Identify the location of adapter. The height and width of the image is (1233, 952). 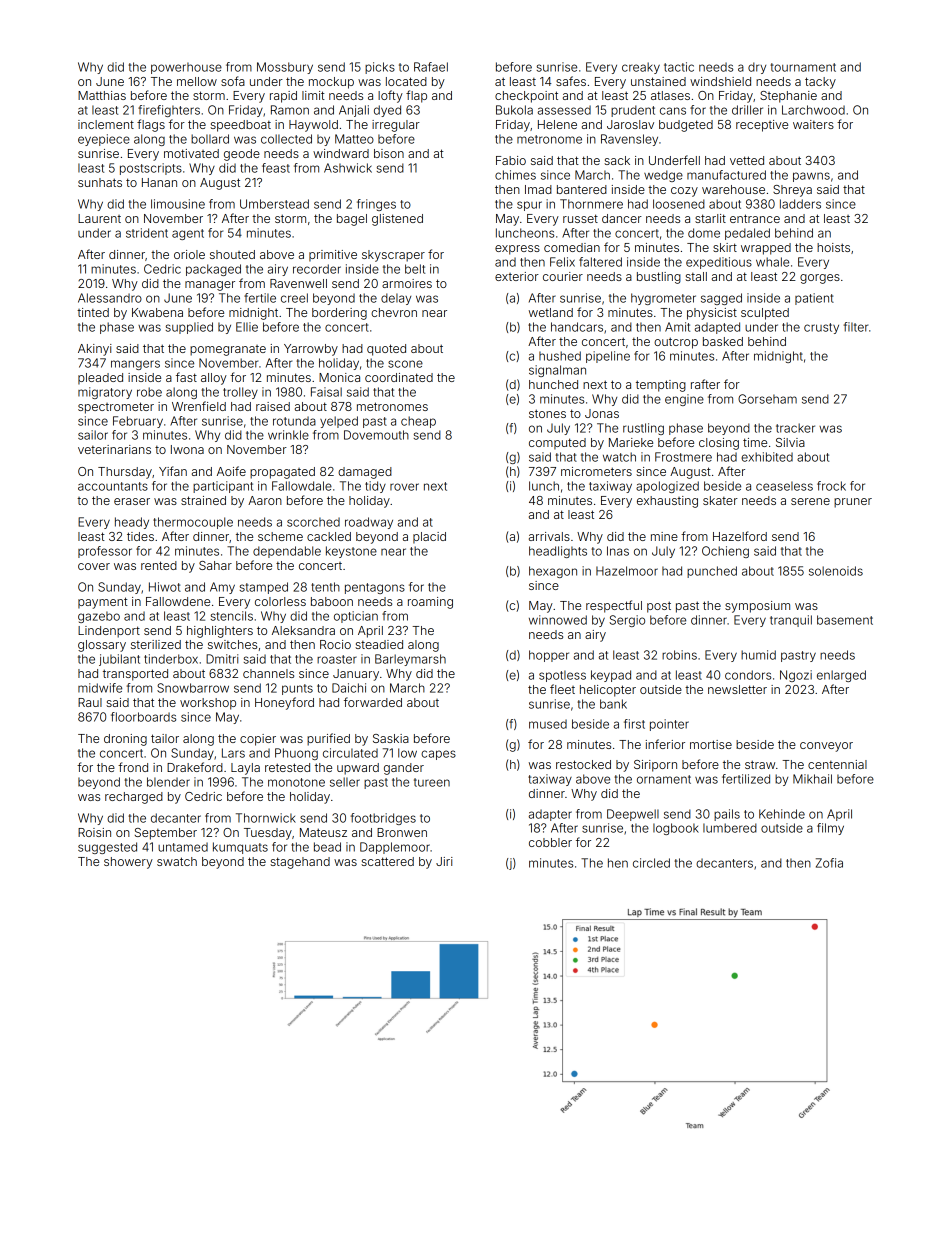
(550, 815).
